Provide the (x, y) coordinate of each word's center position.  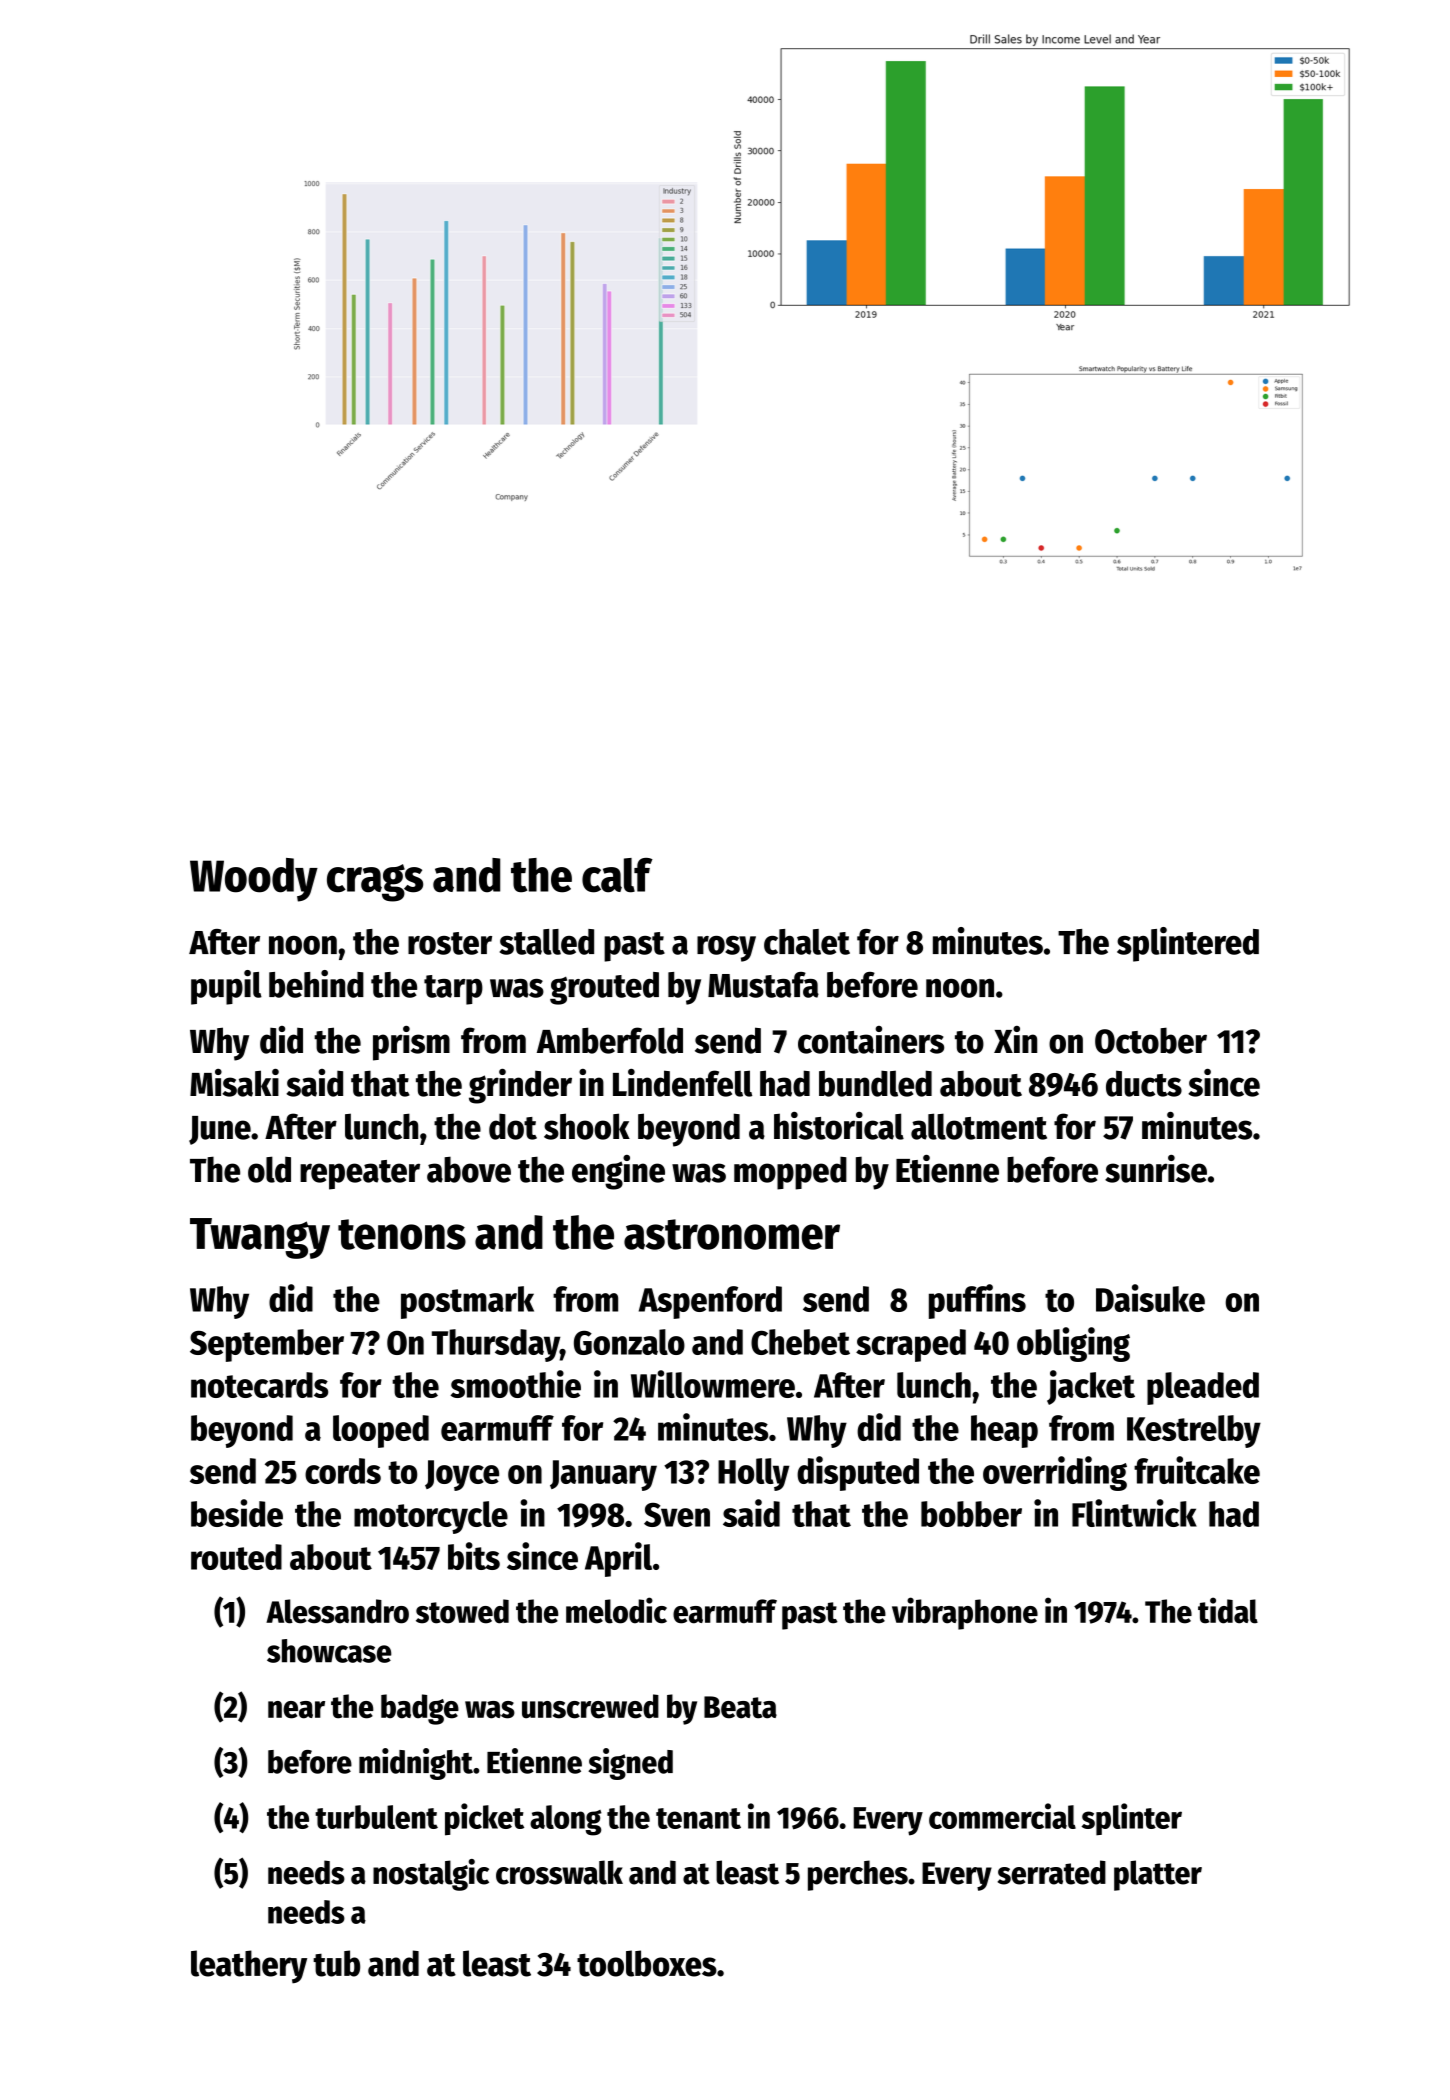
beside (237, 1513)
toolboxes (647, 1963)
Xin (1015, 1039)
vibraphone (965, 1613)
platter (1158, 1875)
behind (316, 984)
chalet (807, 942)
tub (336, 1963)
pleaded (1203, 1388)
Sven (677, 1515)
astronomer (732, 1234)
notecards (259, 1385)
